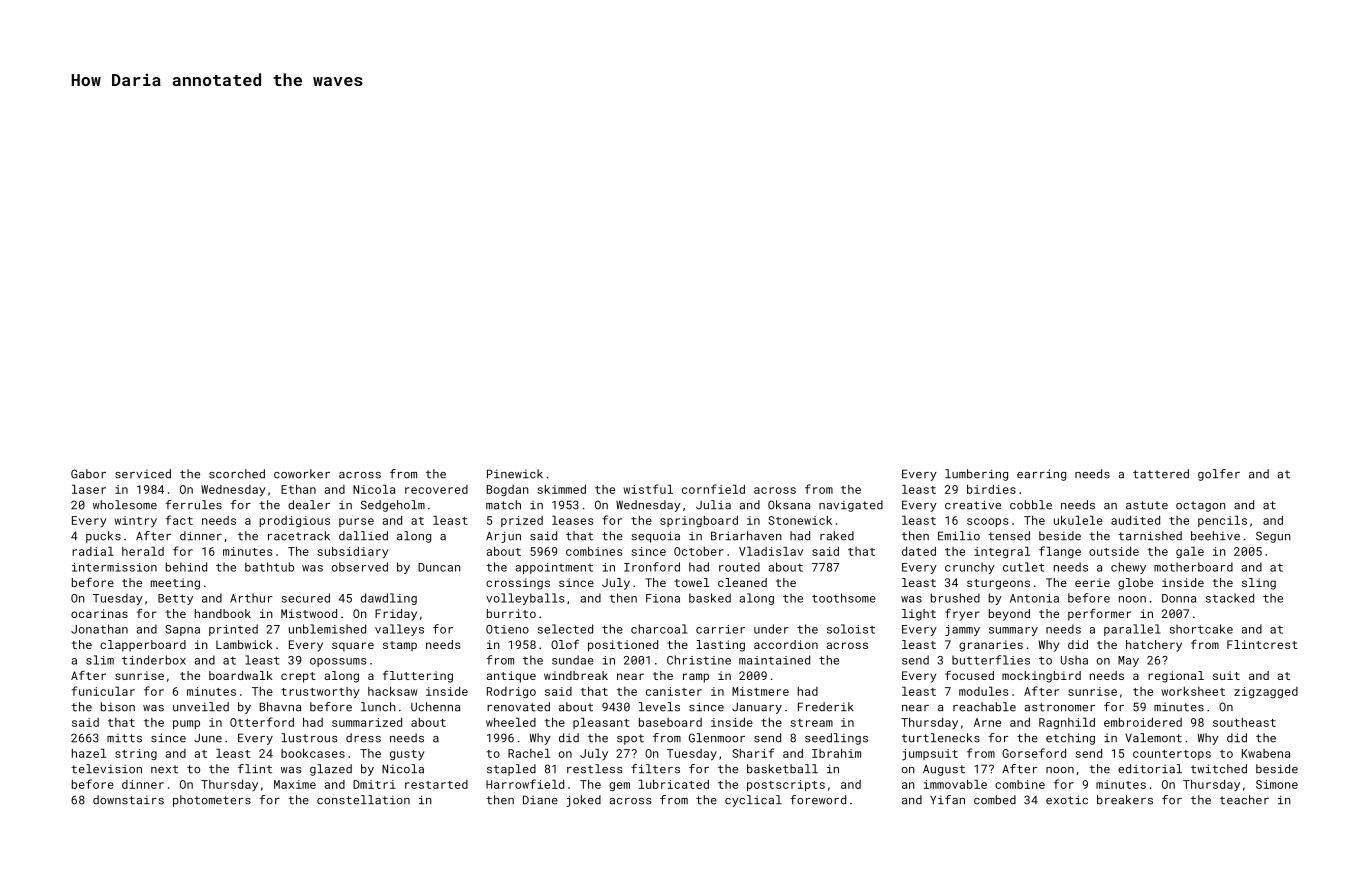 This page has width=1372, height=887. I want to click on tattered, so click(1161, 474).
